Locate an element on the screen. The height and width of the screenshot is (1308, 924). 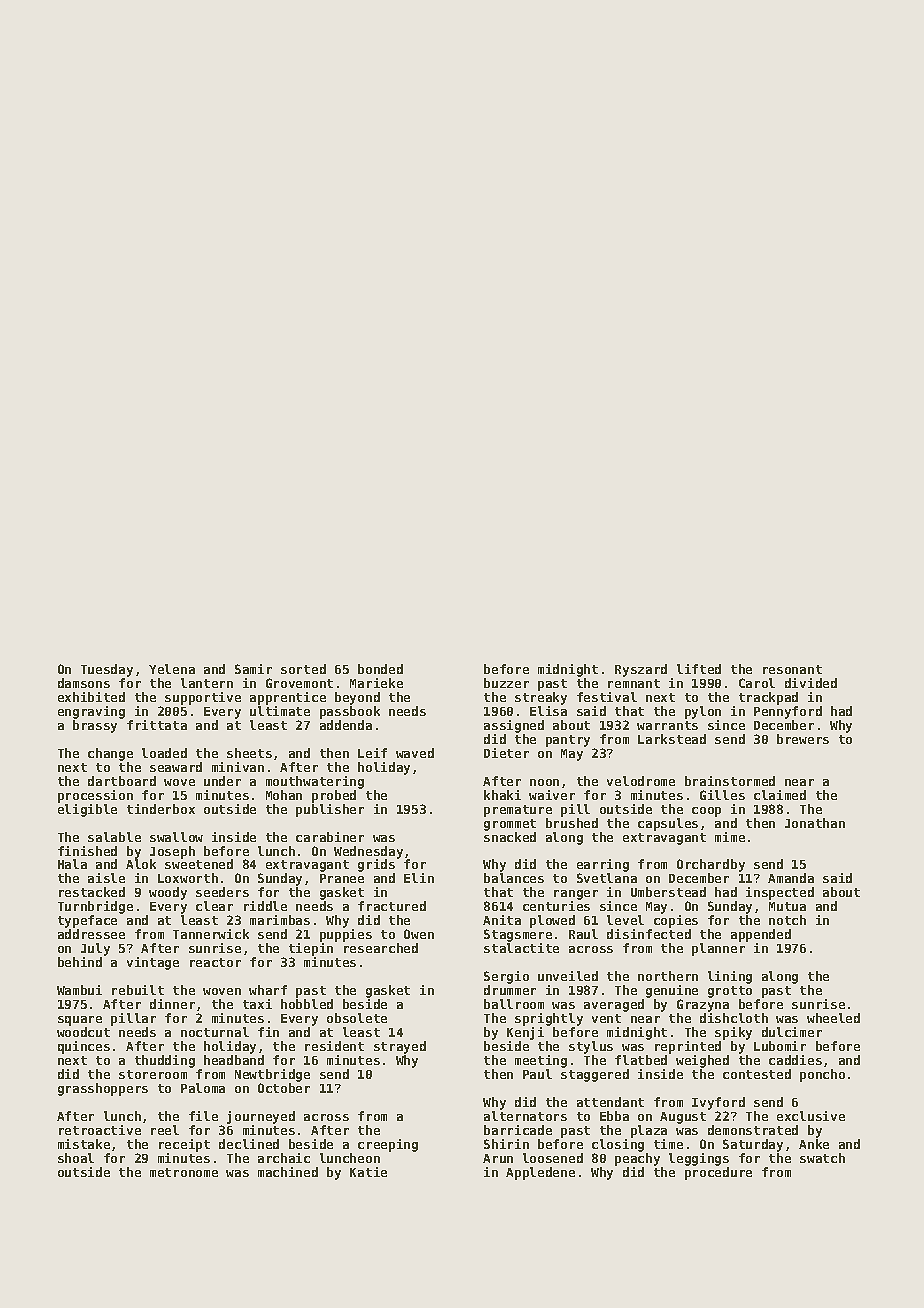
Jonathan is located at coordinates (815, 823).
